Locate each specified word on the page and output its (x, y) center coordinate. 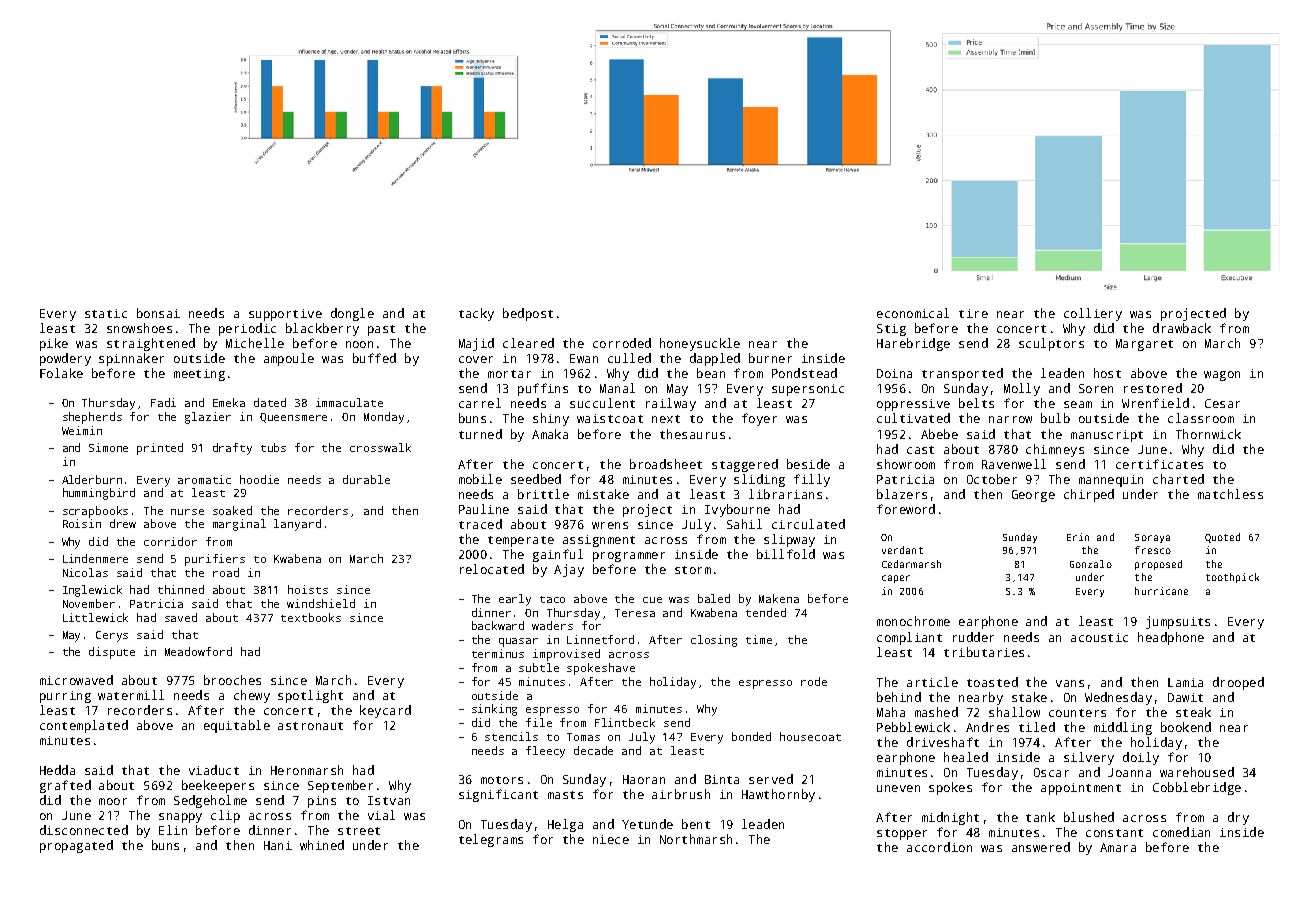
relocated (492, 569)
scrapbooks (95, 512)
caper (896, 579)
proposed (1158, 565)
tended (766, 612)
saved (181, 617)
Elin (173, 830)
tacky (476, 314)
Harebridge (913, 344)
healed (966, 757)
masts (565, 795)
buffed (374, 358)
